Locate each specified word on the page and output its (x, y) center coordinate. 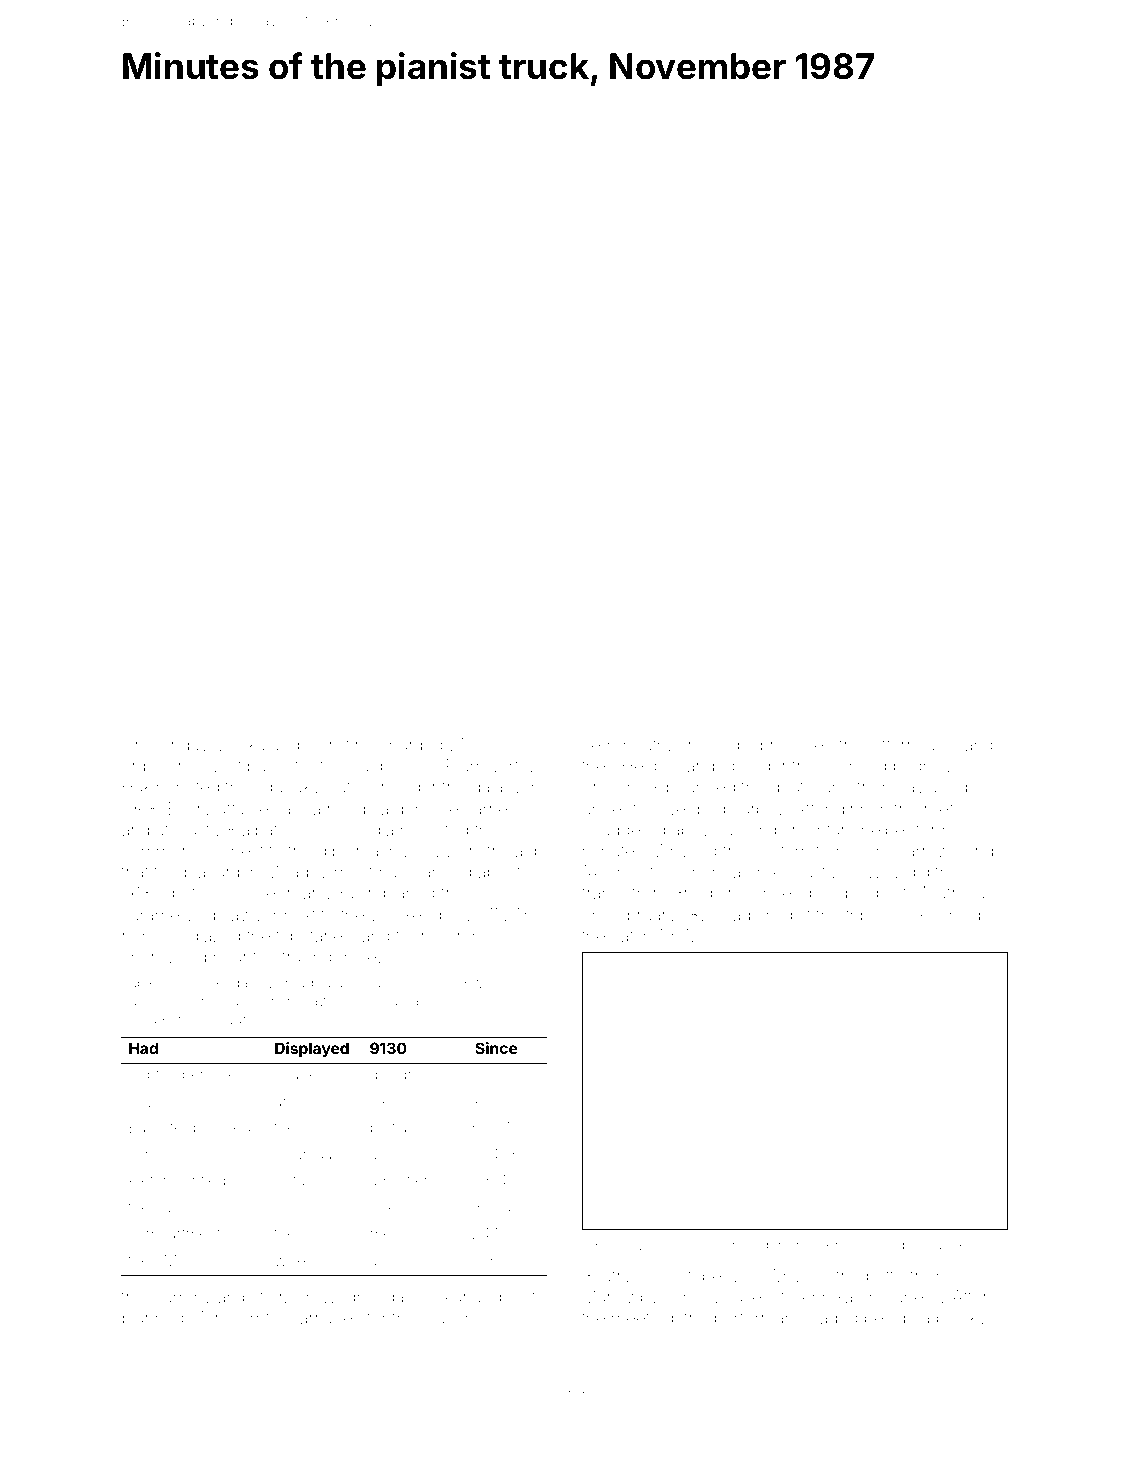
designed (402, 1076)
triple (864, 916)
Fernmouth (624, 744)
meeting (642, 1320)
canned (442, 871)
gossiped (219, 1129)
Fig (605, 1246)
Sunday (179, 746)
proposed (797, 746)
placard (212, 873)
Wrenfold (837, 1244)
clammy (181, 1299)
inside (968, 914)
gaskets (146, 1002)
